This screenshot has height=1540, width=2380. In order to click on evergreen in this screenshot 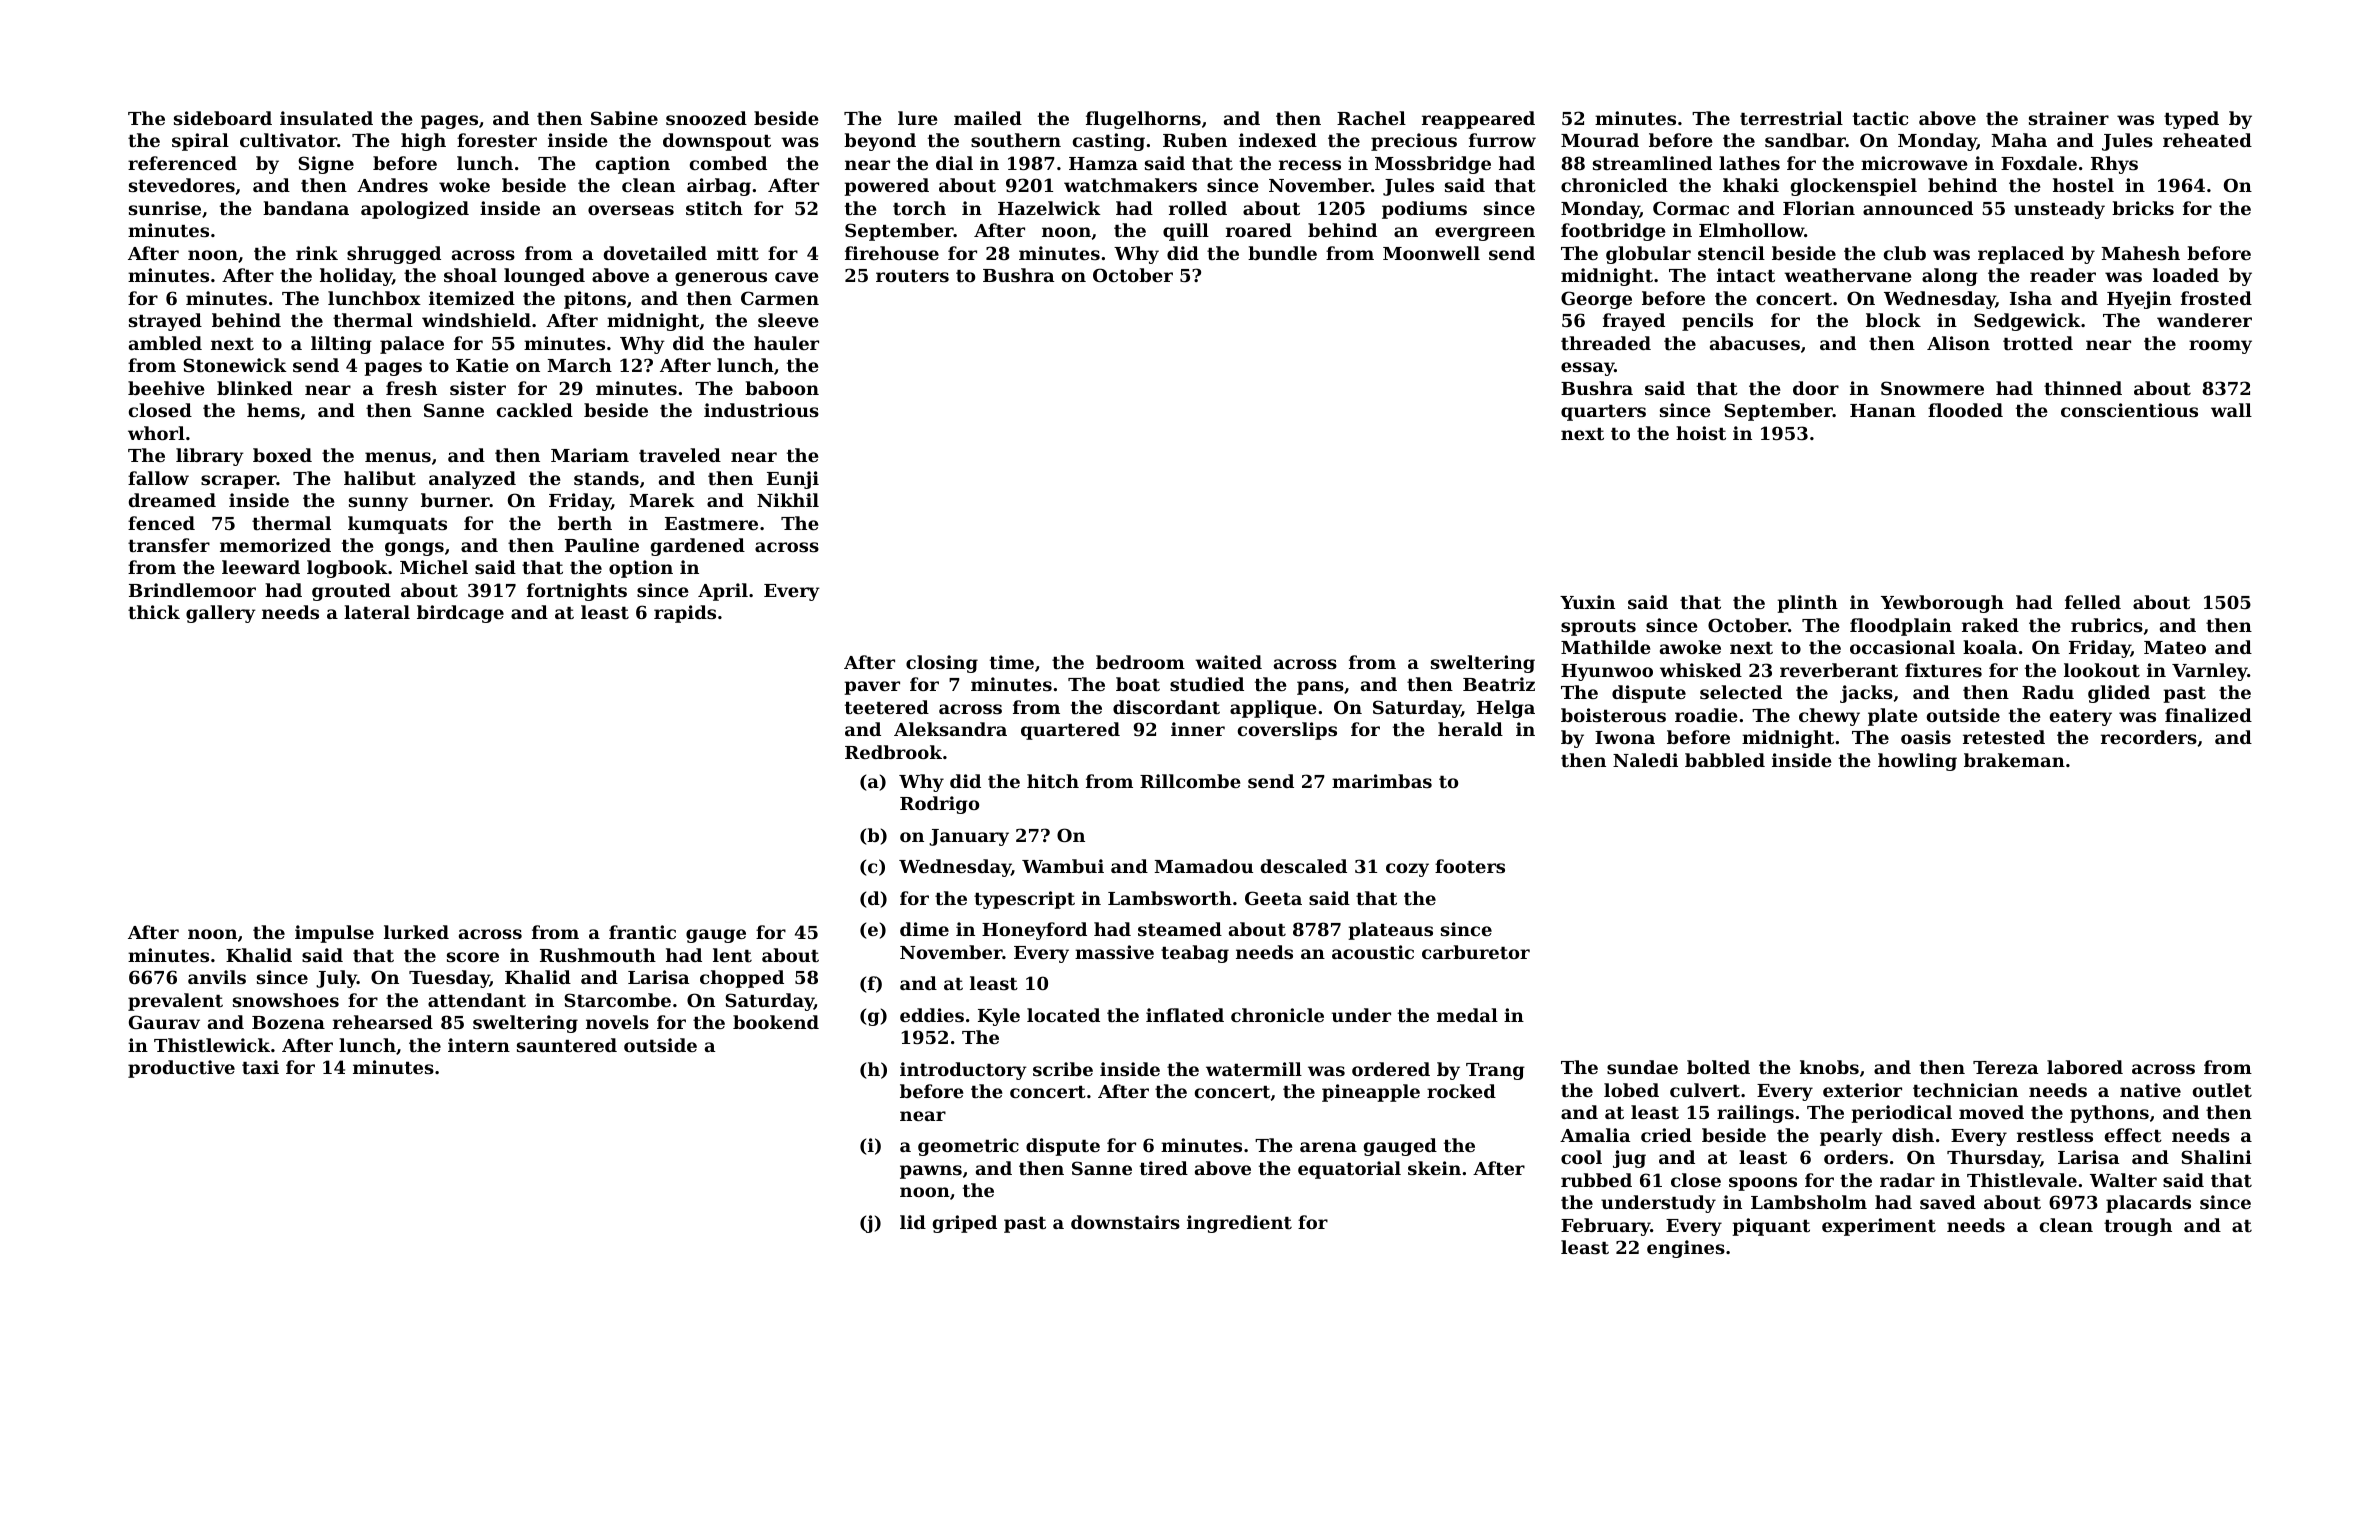, I will do `click(1485, 234)`.
